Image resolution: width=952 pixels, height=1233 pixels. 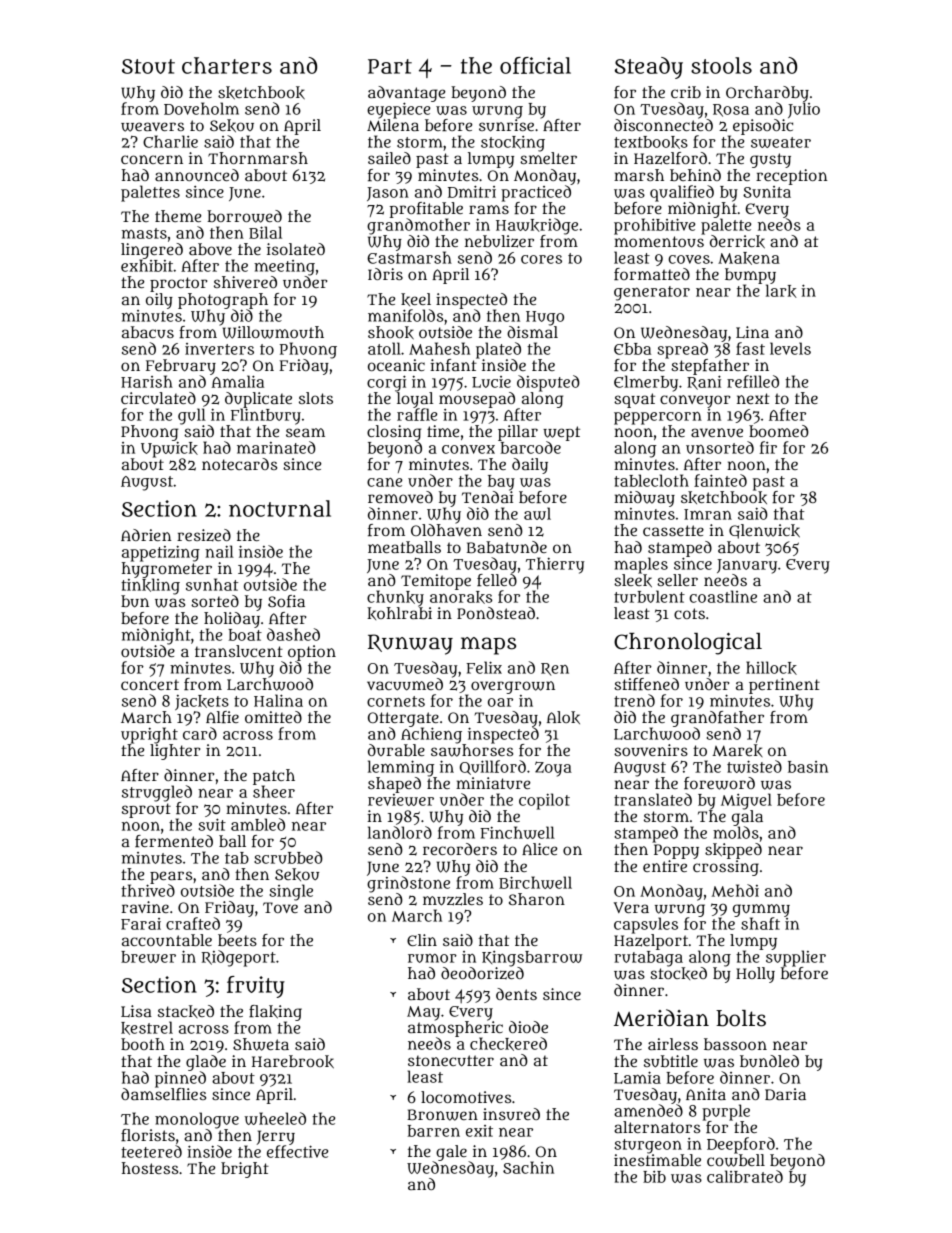 What do you see at coordinates (745, 1176) in the screenshot?
I see `calibrated` at bounding box center [745, 1176].
